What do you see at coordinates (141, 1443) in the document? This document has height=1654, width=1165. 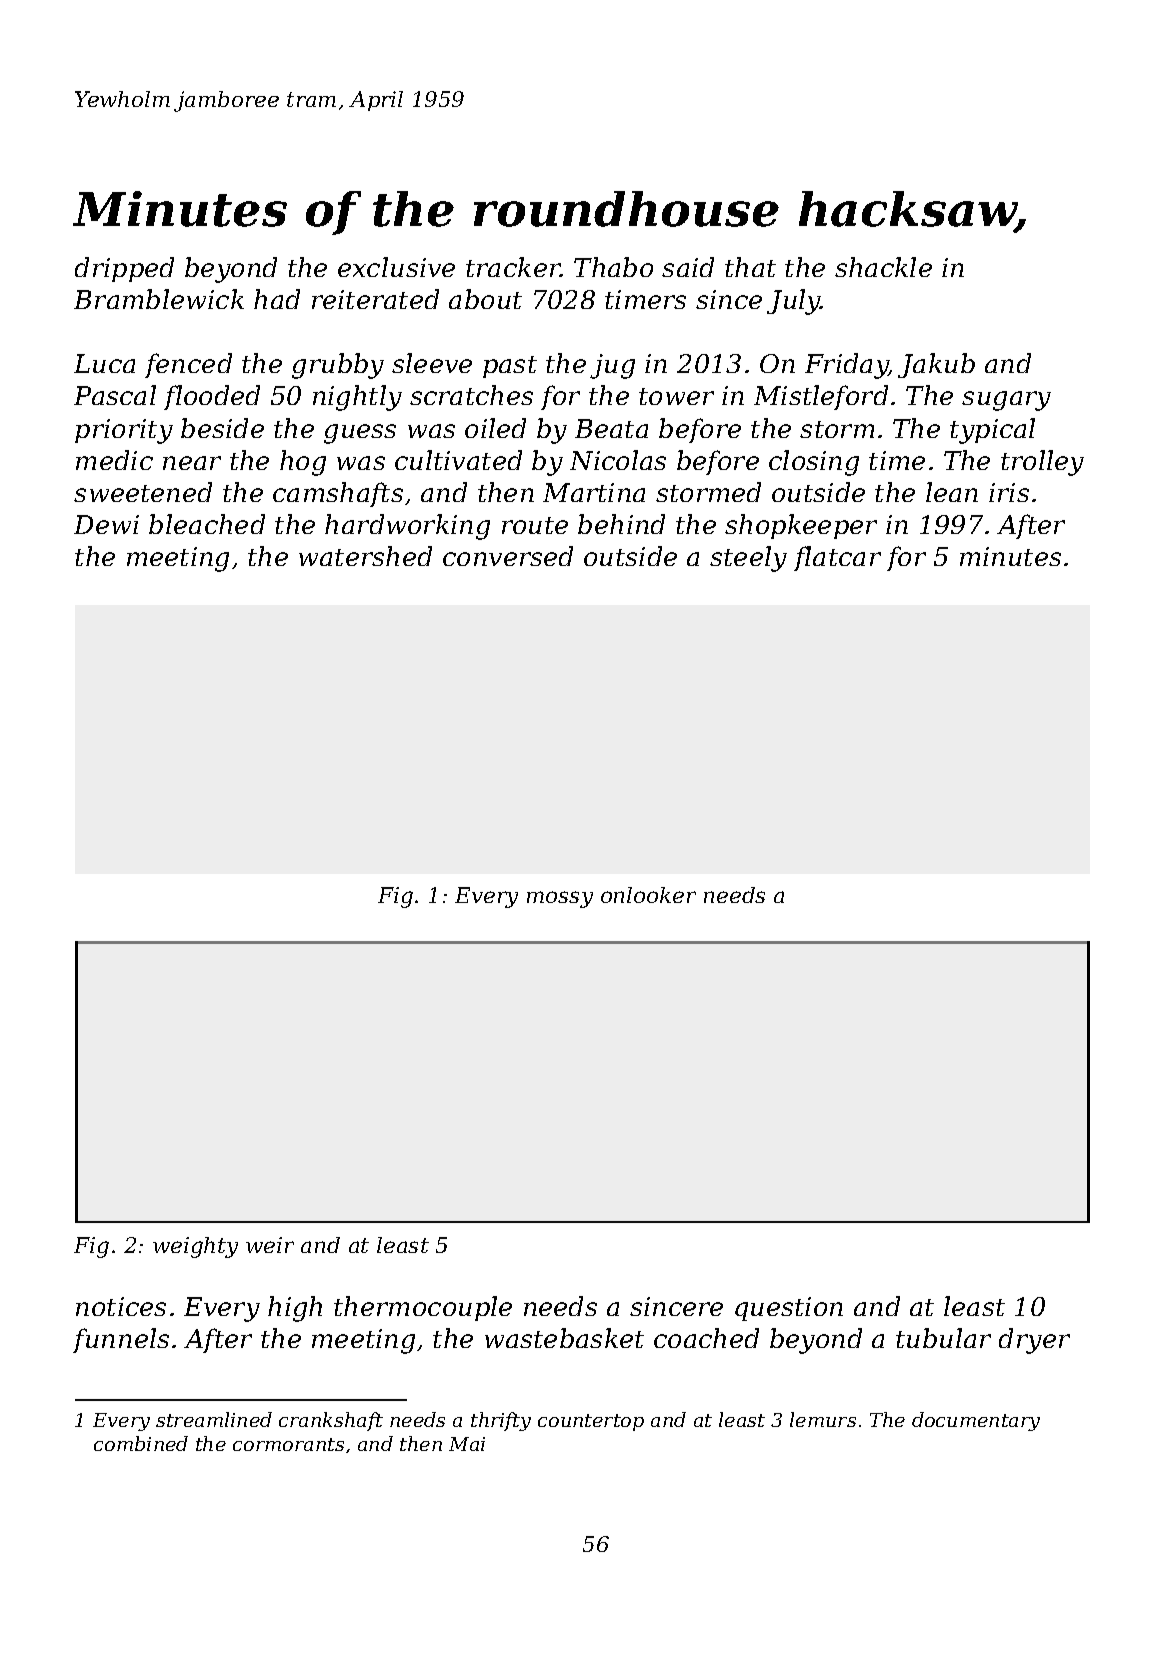 I see `combined` at bounding box center [141, 1443].
